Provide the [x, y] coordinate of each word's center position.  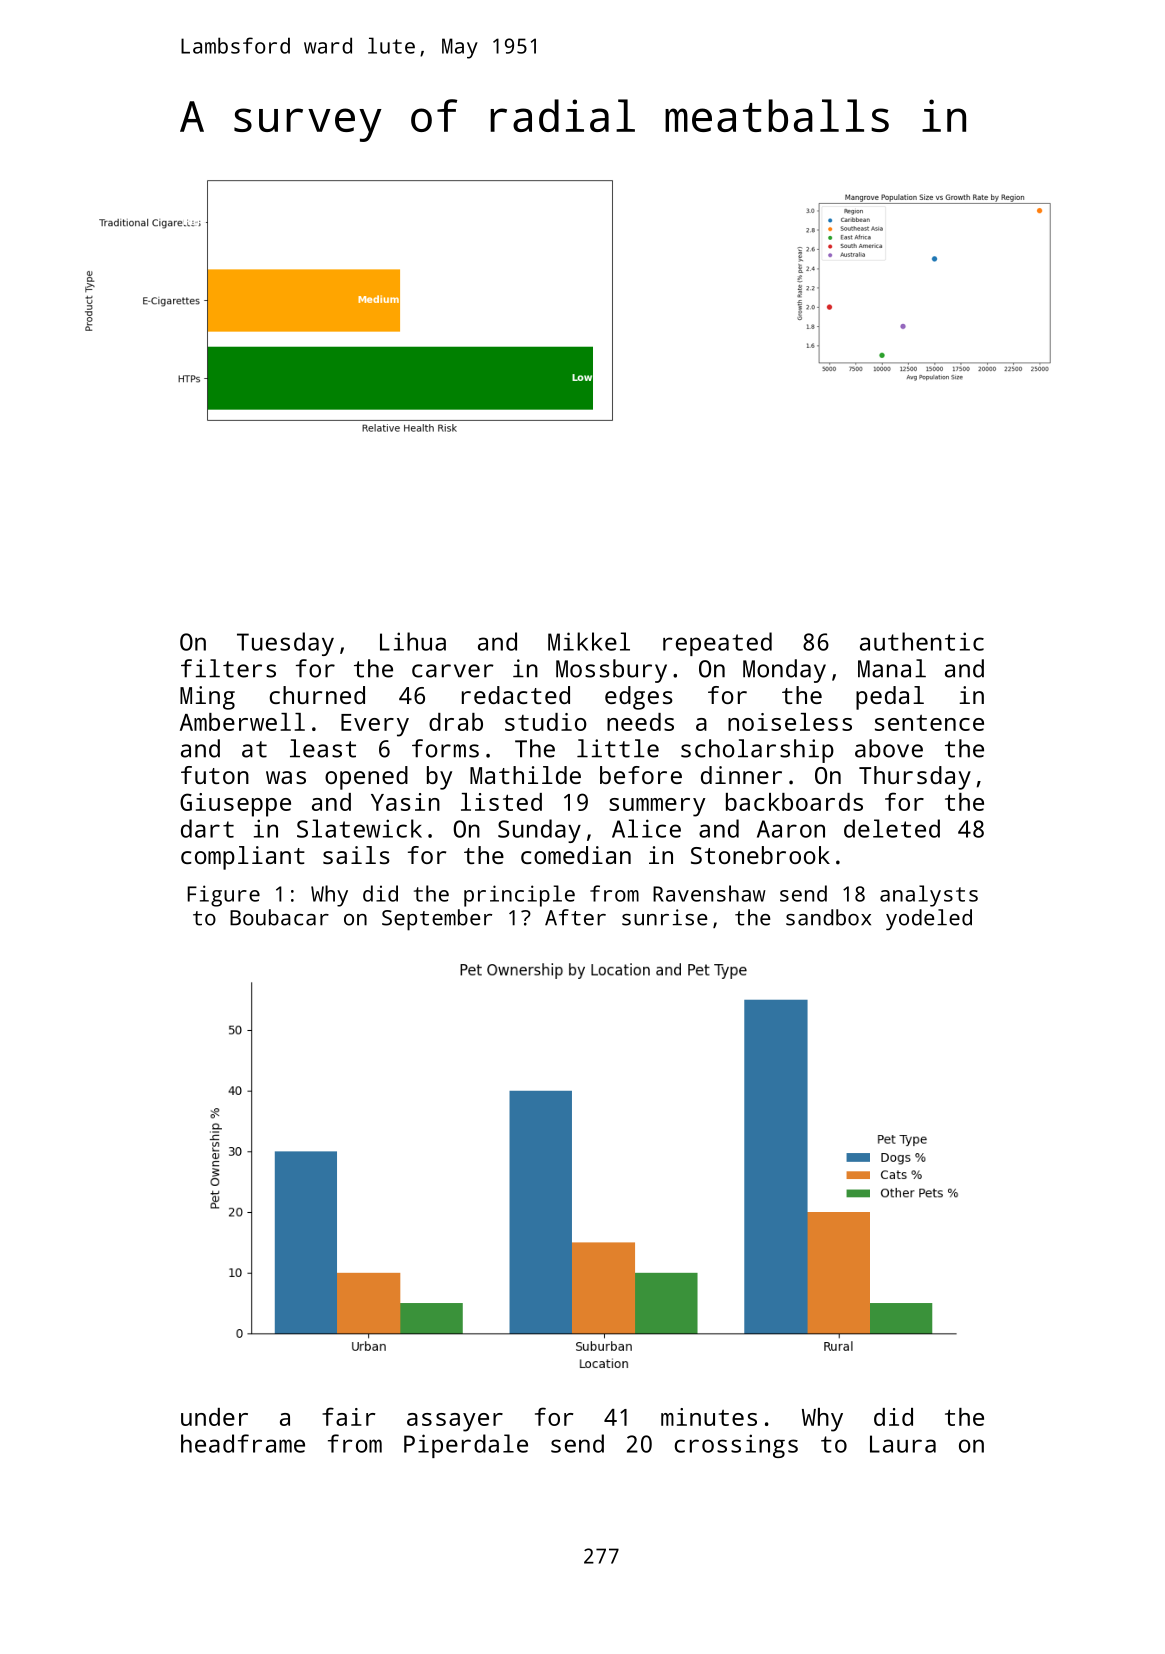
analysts [929, 896]
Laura [903, 1444]
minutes [709, 1417]
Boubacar [279, 917]
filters [228, 668]
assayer [455, 1422]
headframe [243, 1443]
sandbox [828, 917]
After [575, 917]
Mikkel [589, 641]
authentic [922, 641]
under [214, 1417]
